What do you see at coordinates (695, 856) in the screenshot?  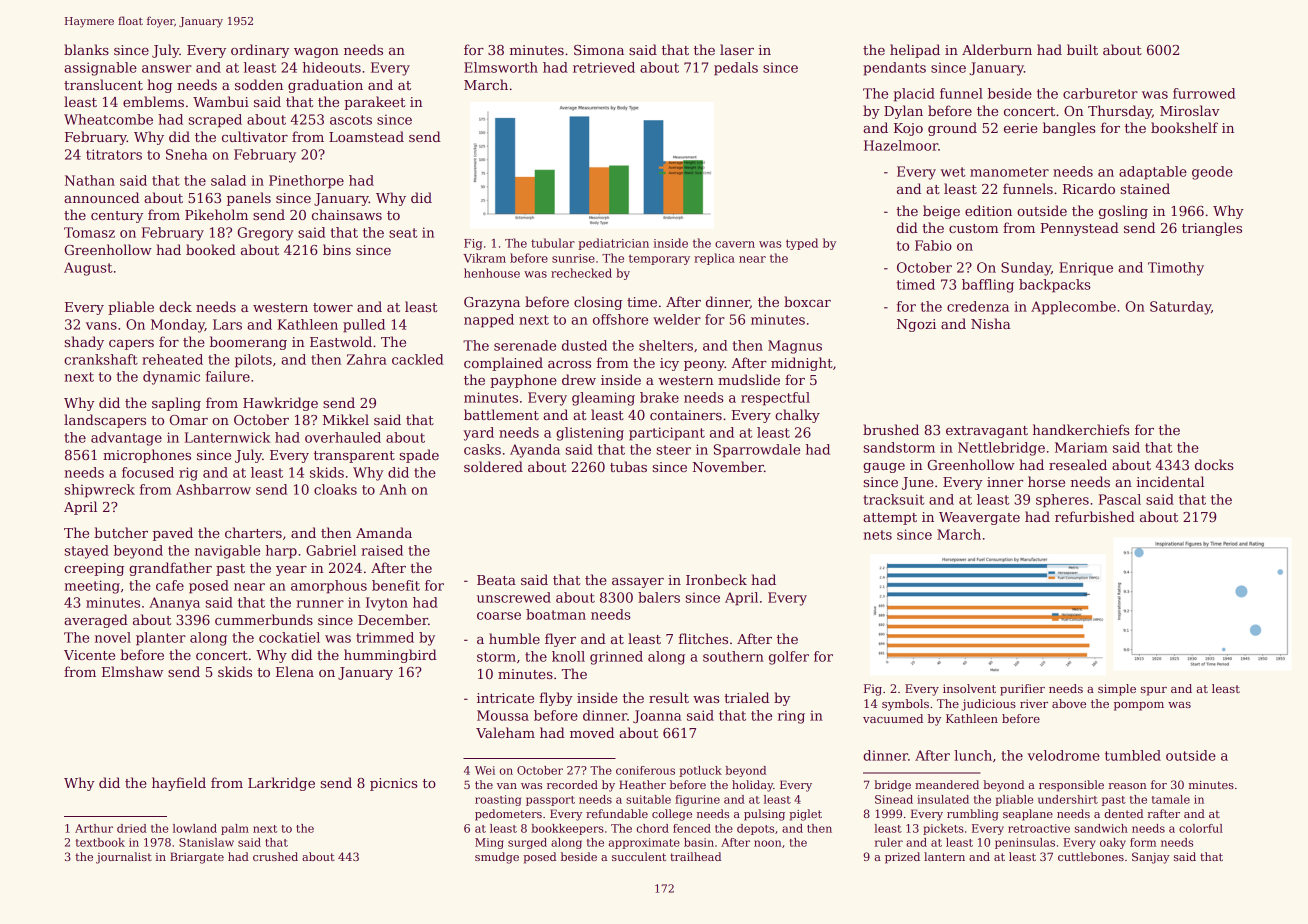 I see `trailhead` at bounding box center [695, 856].
